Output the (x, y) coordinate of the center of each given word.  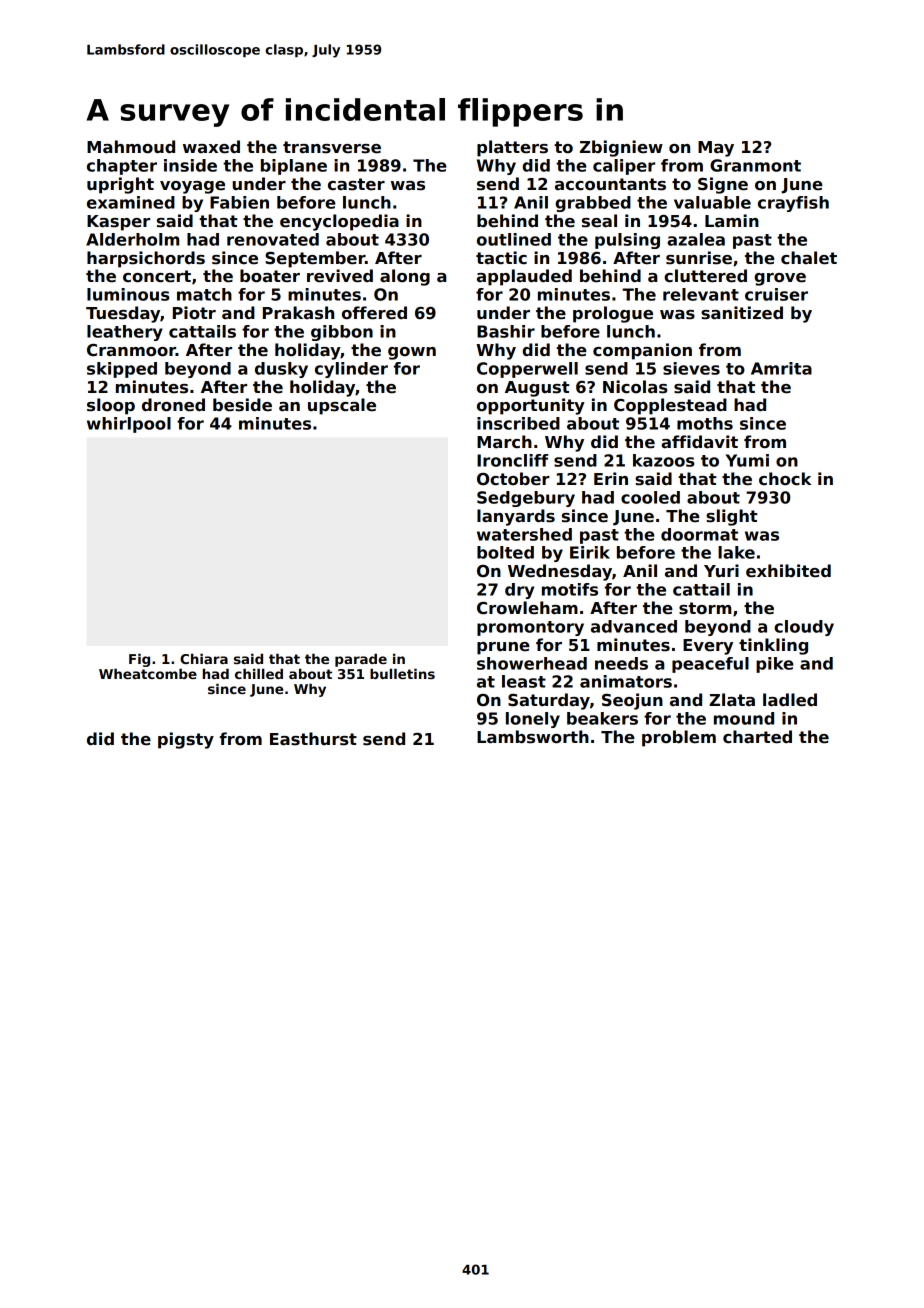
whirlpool (129, 425)
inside (190, 165)
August (537, 389)
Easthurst (313, 739)
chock (785, 479)
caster (356, 184)
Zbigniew (621, 148)
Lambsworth (533, 737)
